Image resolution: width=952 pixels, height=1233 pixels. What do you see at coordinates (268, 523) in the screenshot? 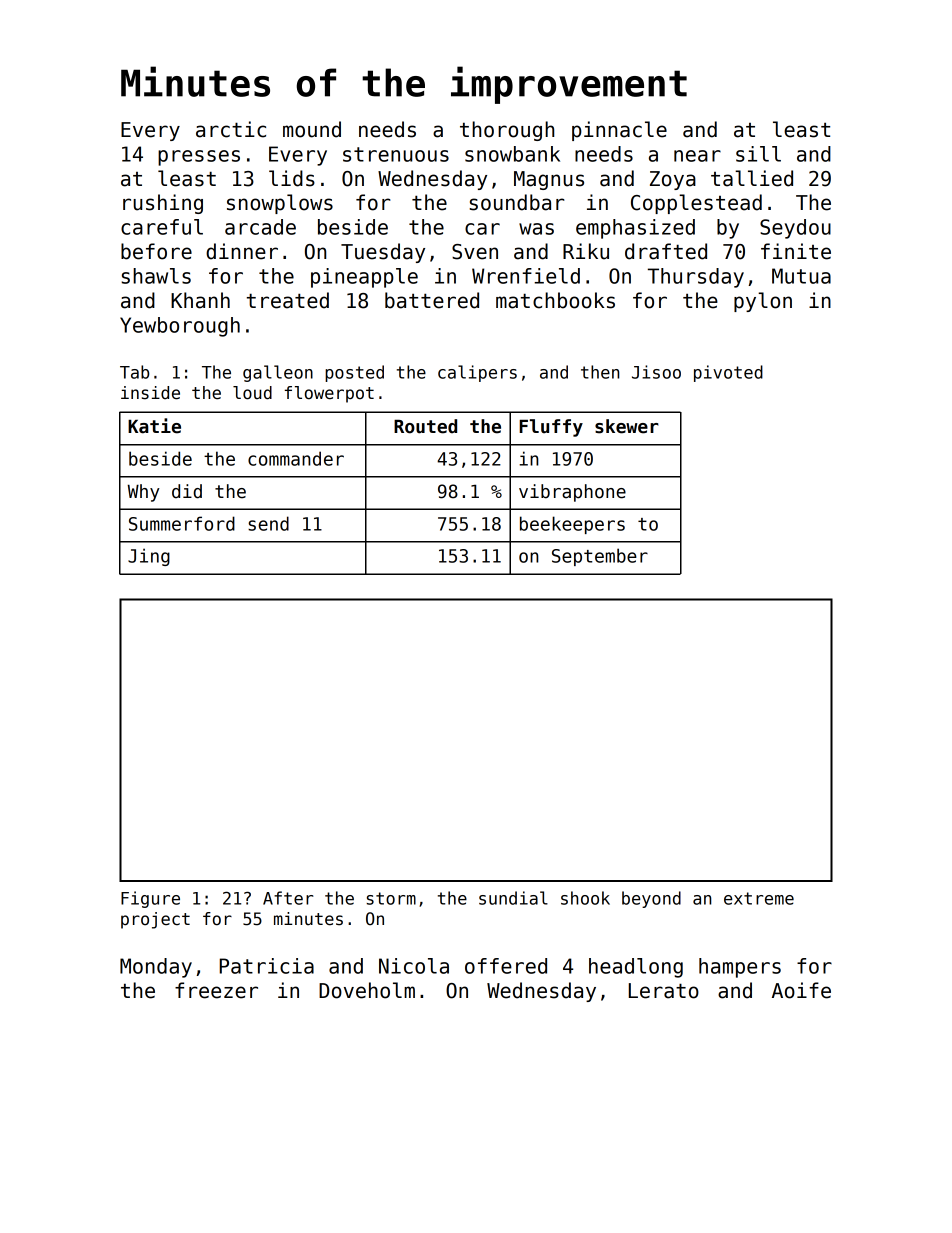
I see `send` at bounding box center [268, 523].
